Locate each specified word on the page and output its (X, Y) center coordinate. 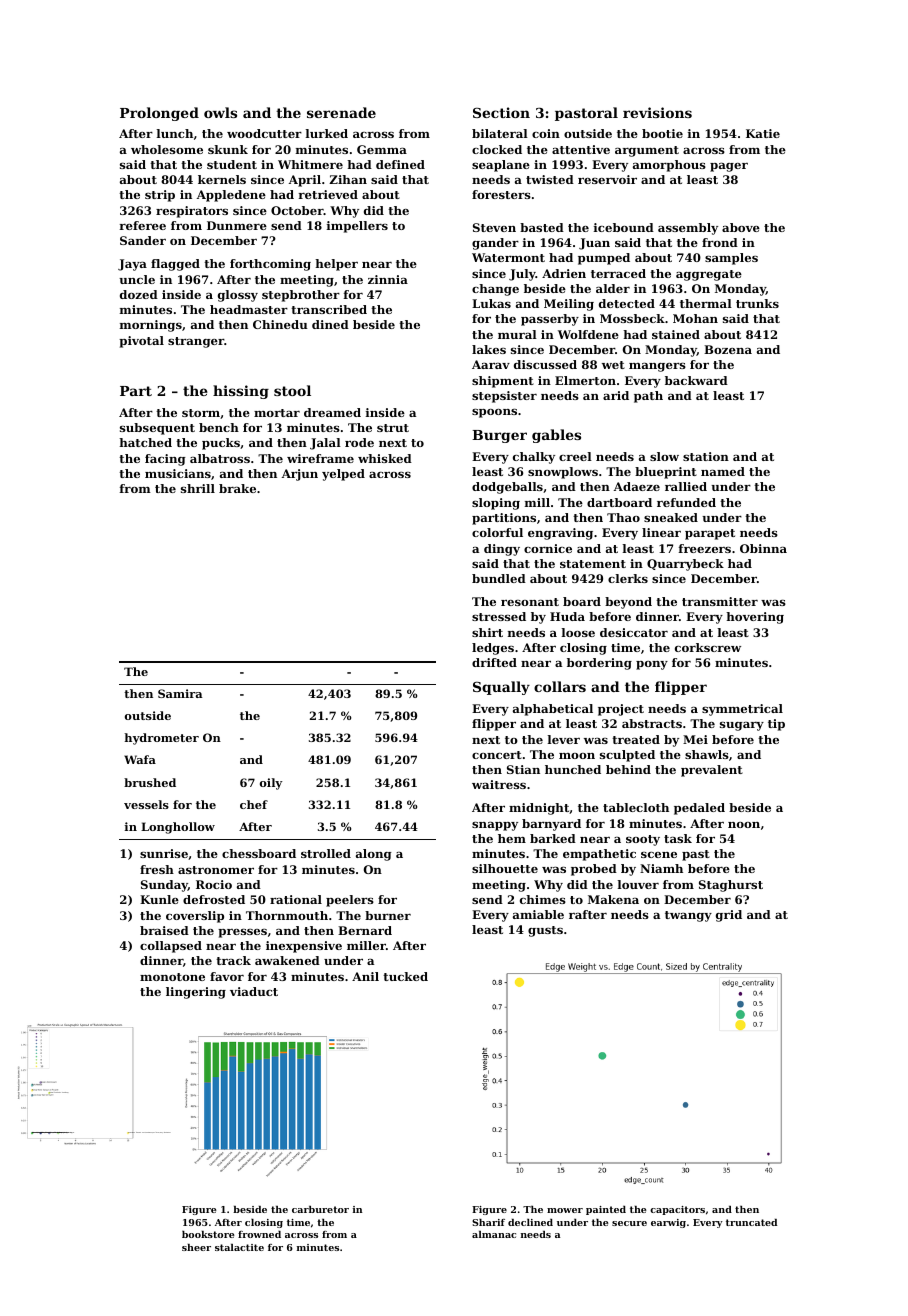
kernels (222, 179)
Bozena (728, 349)
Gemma (382, 149)
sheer (196, 1247)
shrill (198, 488)
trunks (757, 303)
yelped (343, 475)
